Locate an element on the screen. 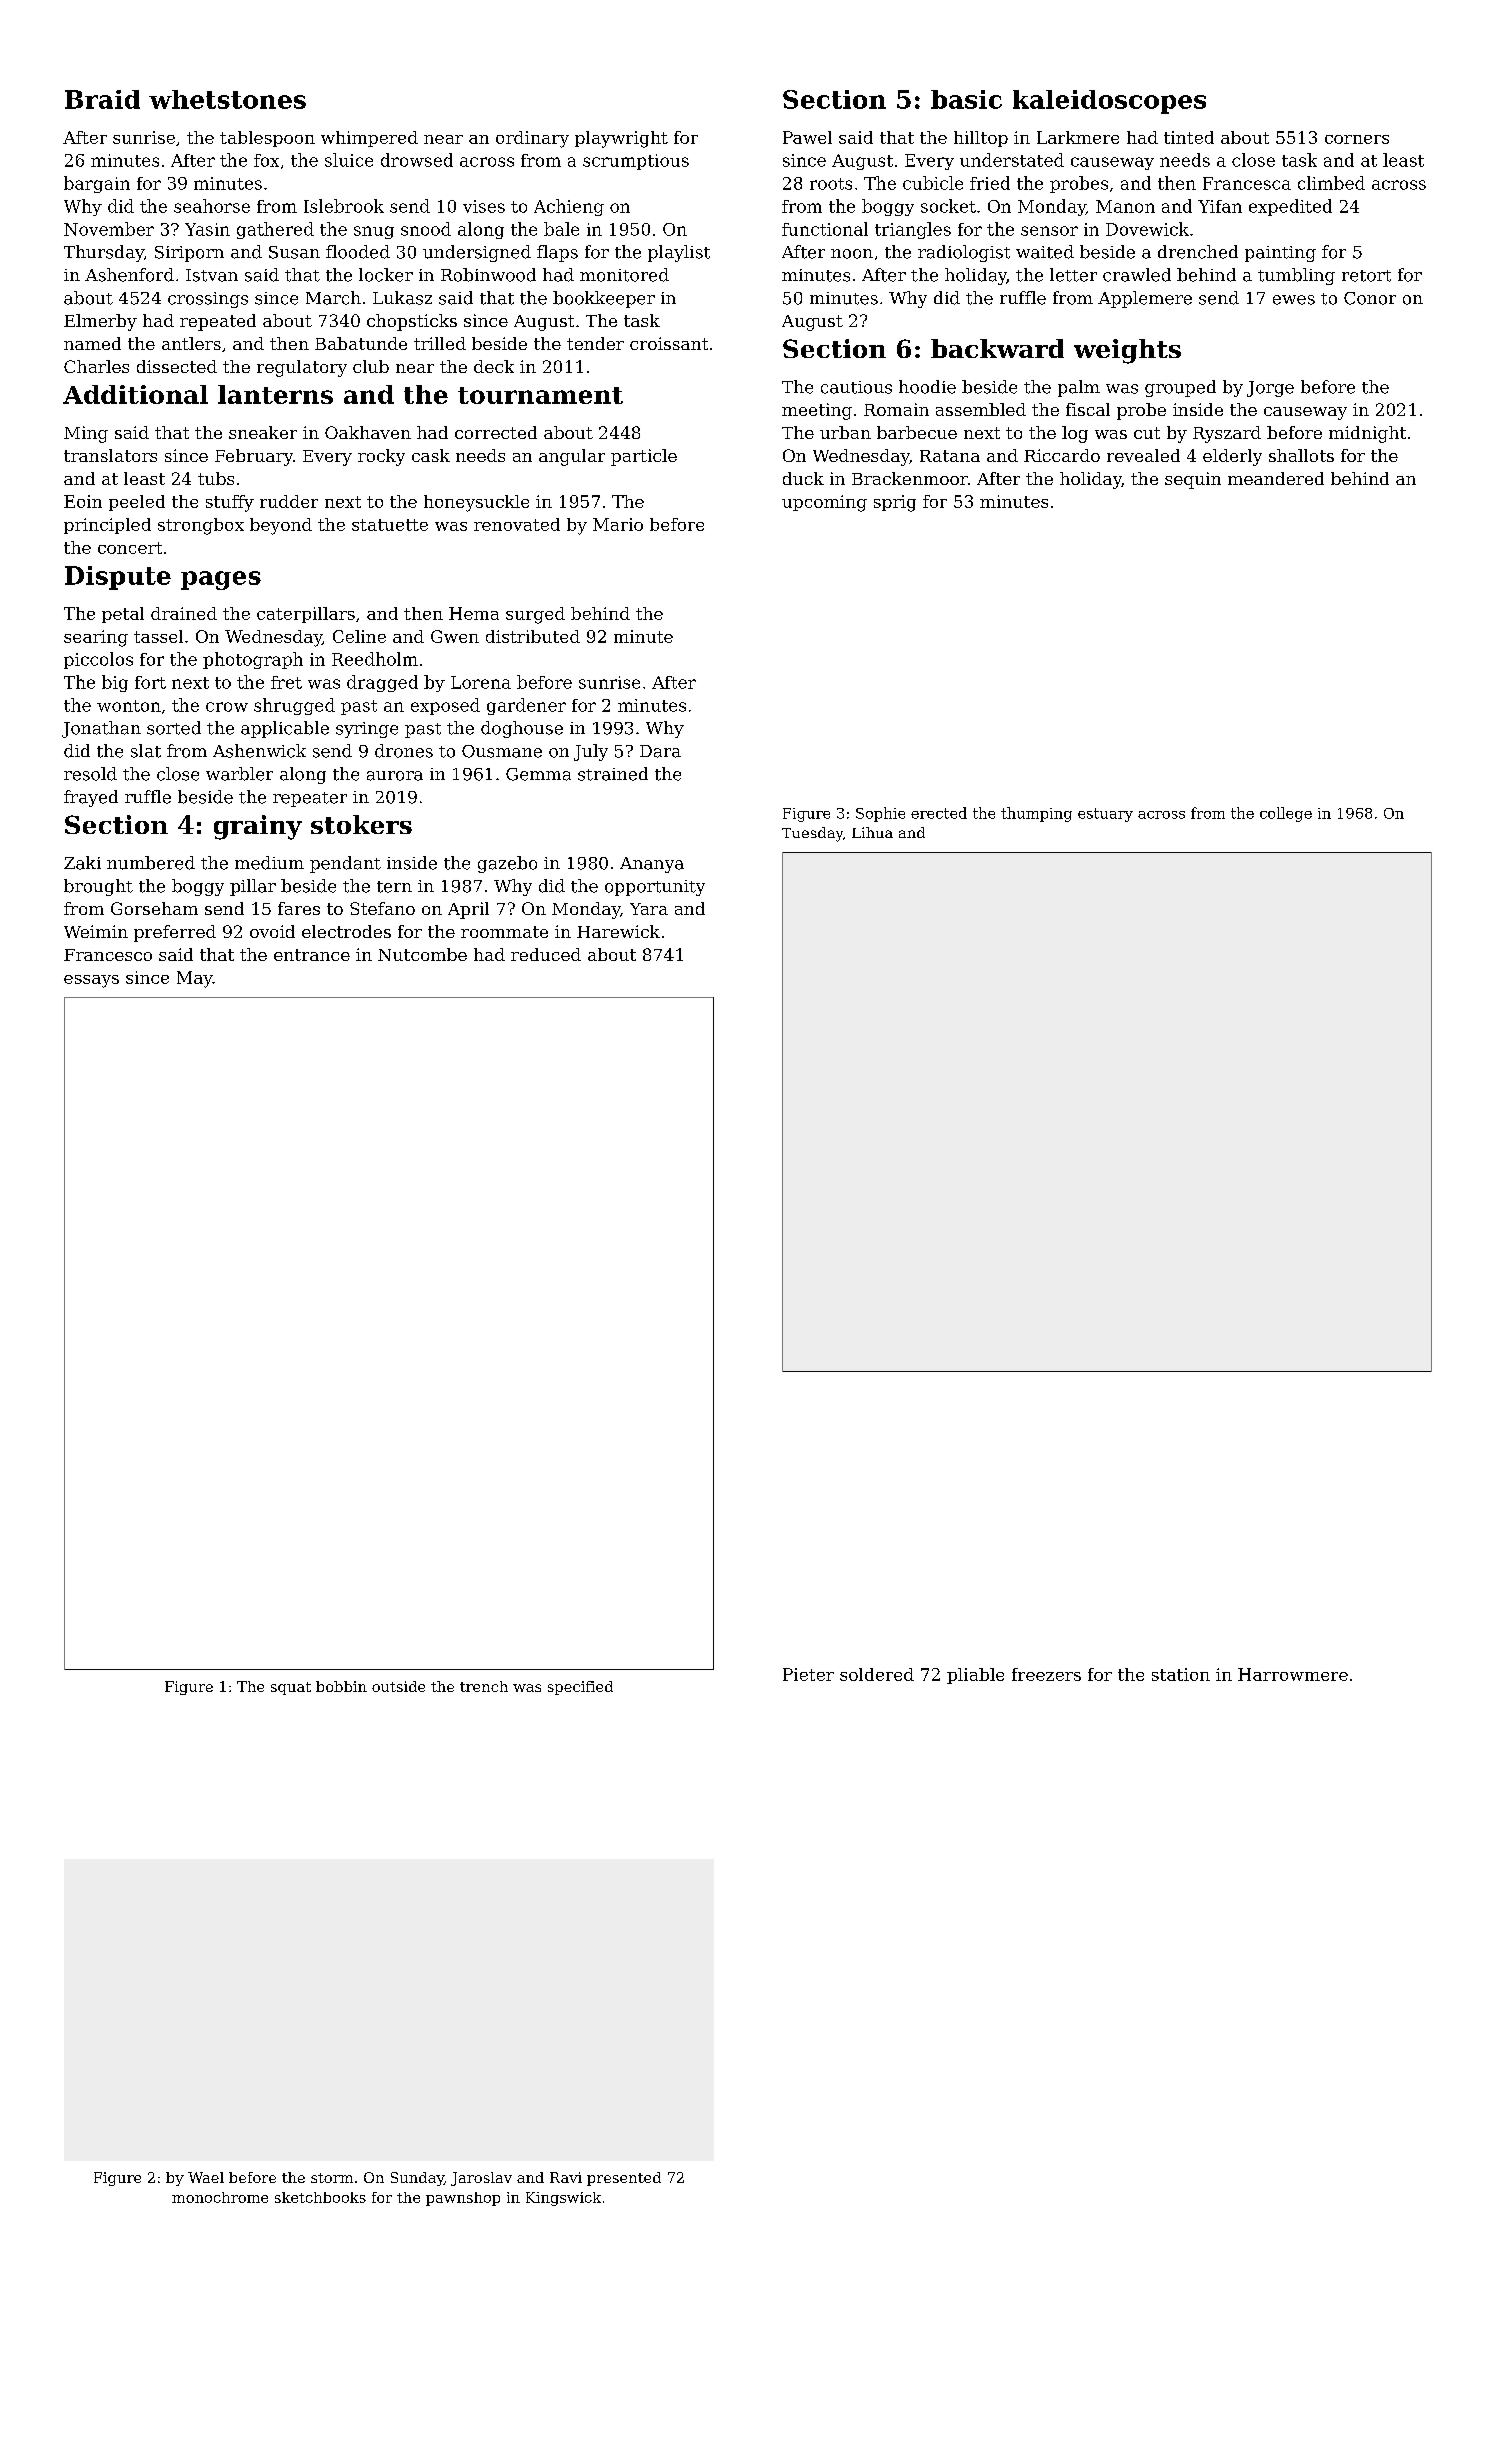 This screenshot has width=1496, height=2464. freezers is located at coordinates (1046, 1674).
